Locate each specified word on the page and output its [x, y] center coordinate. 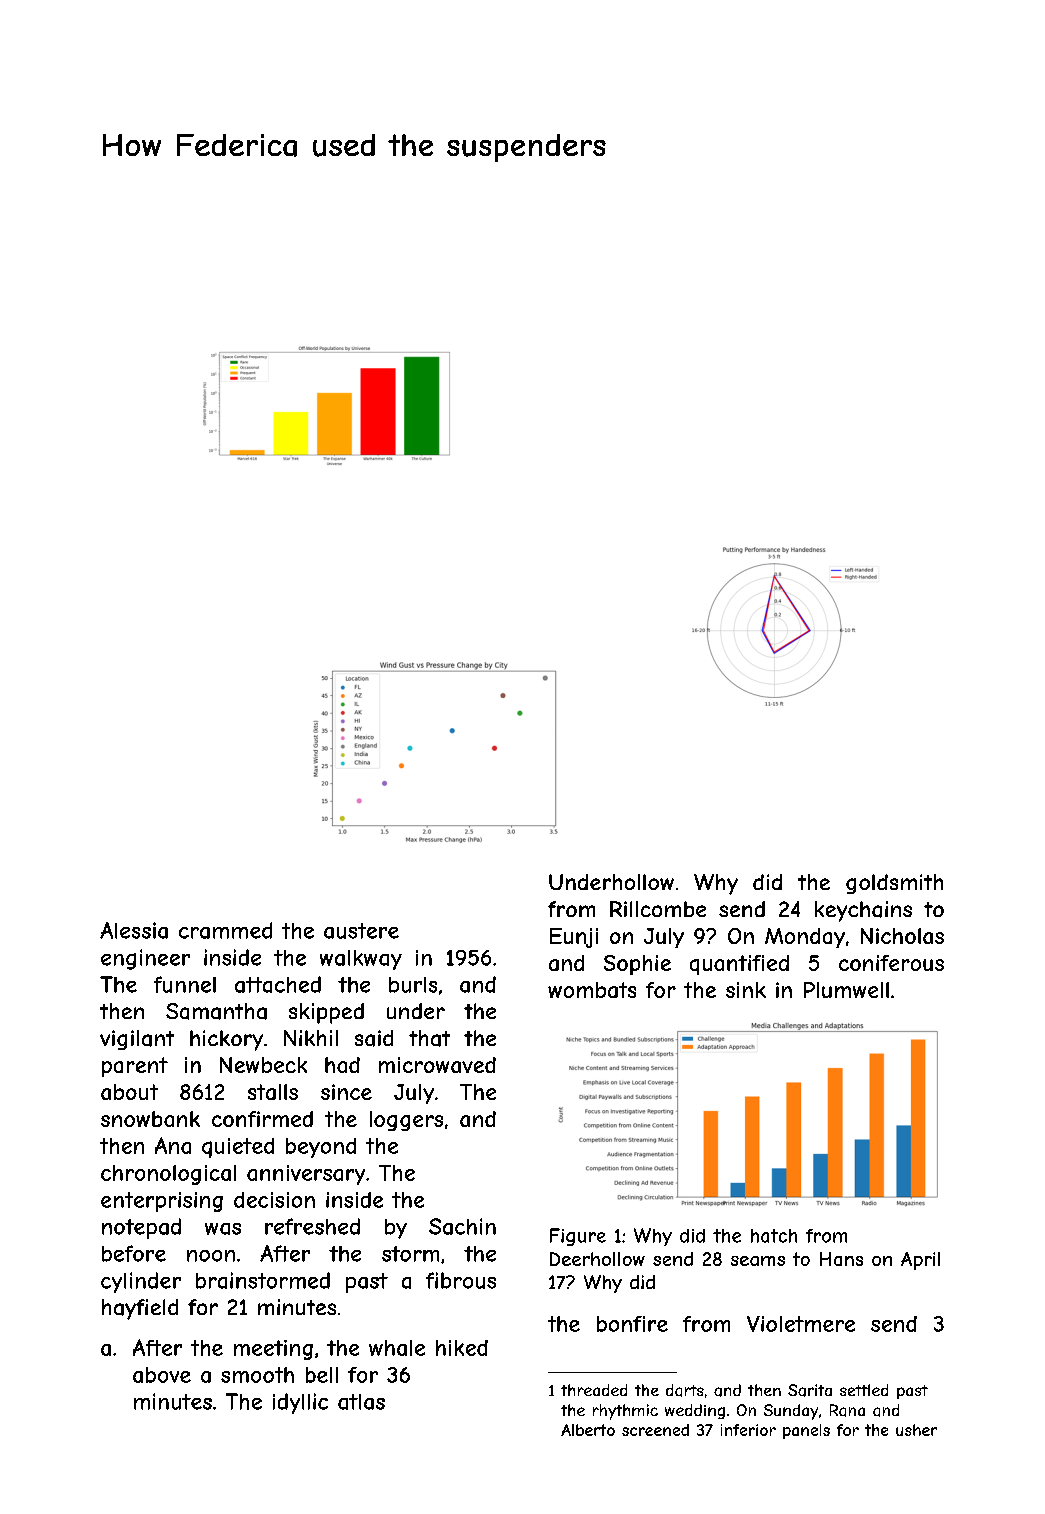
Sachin [462, 1226]
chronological [168, 1175]
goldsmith [894, 884]
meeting [273, 1350]
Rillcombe [658, 909]
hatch [774, 1236]
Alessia [134, 930]
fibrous [461, 1280]
